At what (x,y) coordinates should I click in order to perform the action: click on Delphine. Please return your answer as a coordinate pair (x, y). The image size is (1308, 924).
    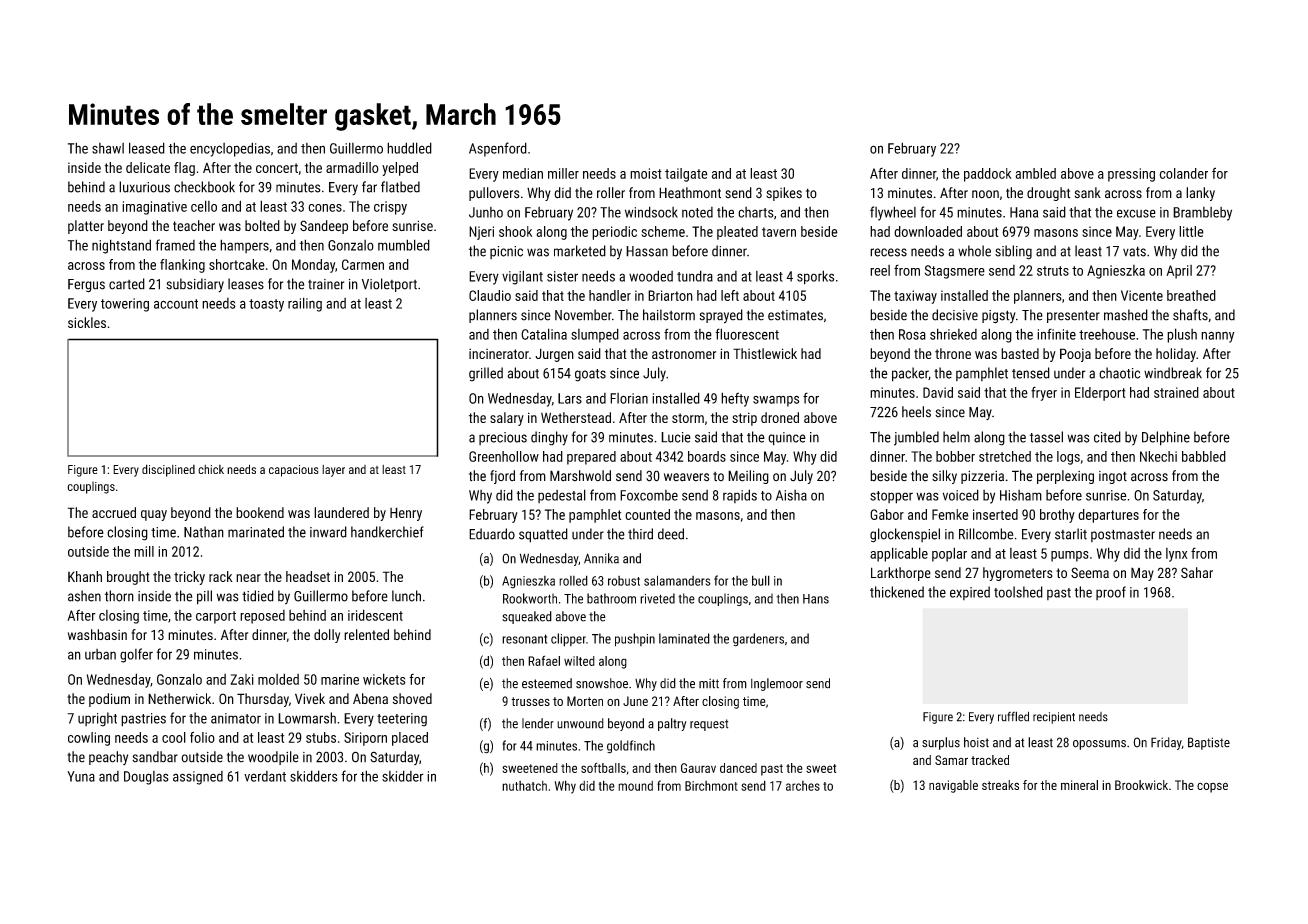
    Looking at the image, I should click on (1166, 438).
